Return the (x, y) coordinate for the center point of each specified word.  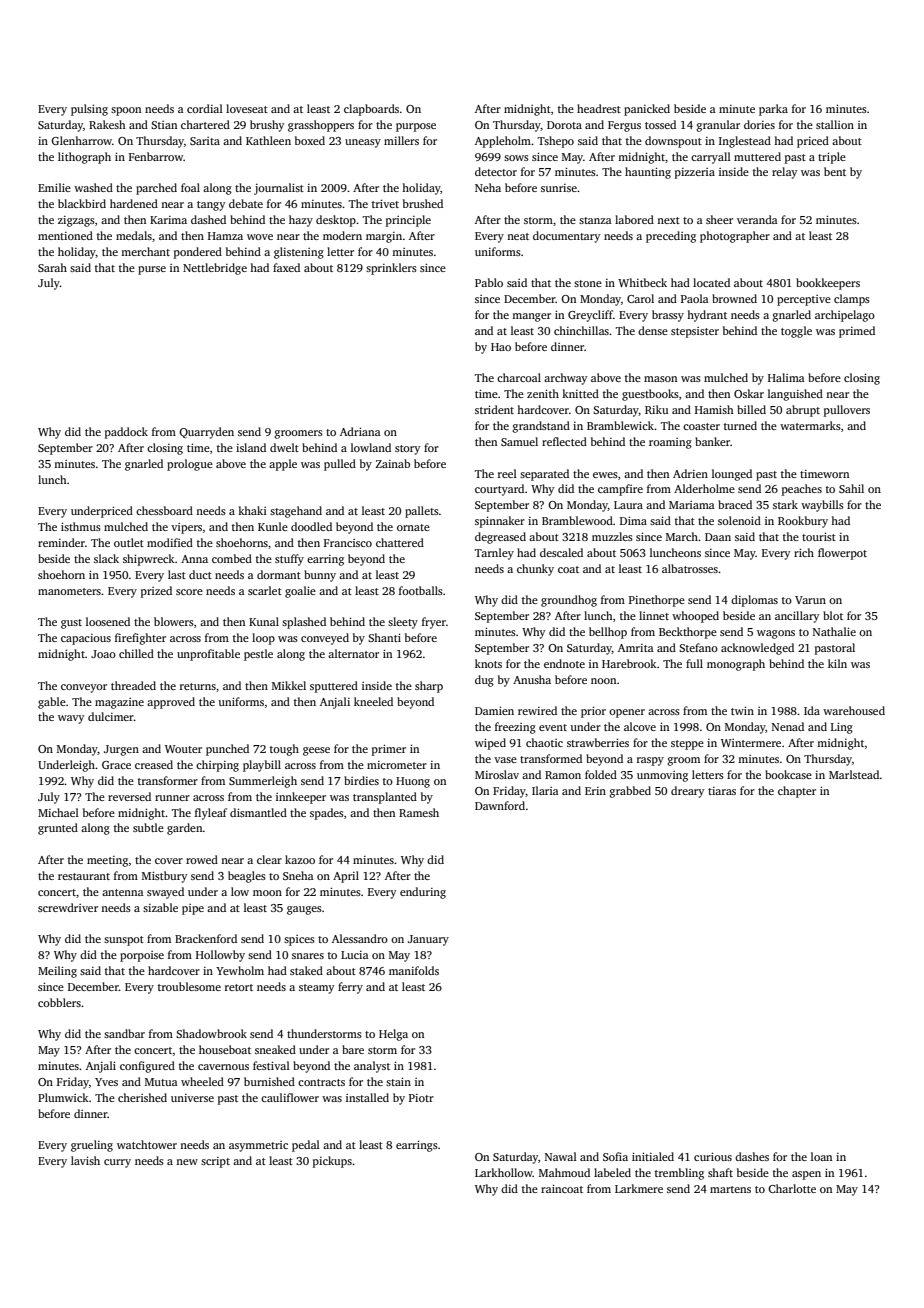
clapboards (371, 110)
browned (734, 298)
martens (730, 1189)
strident (494, 409)
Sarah (52, 267)
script (215, 1162)
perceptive (804, 300)
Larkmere (639, 1188)
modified (170, 542)
